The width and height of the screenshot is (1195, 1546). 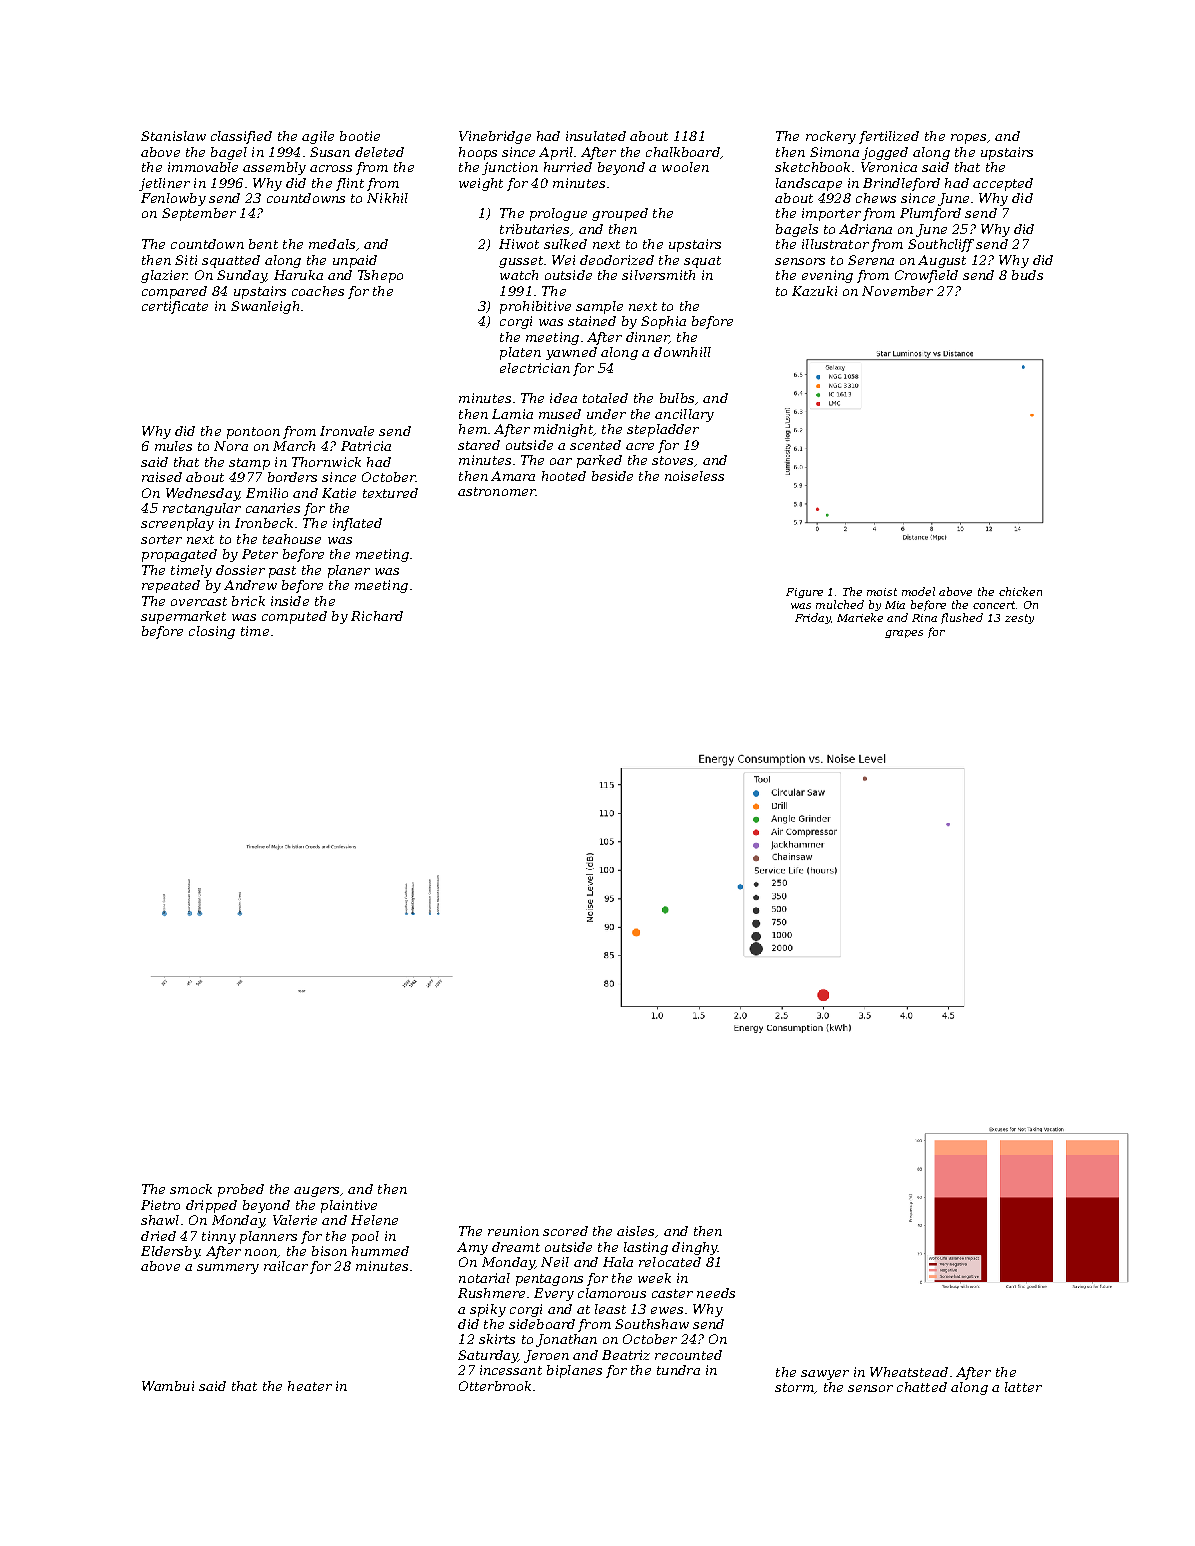 What do you see at coordinates (513, 1231) in the screenshot?
I see `reunion` at bounding box center [513, 1231].
